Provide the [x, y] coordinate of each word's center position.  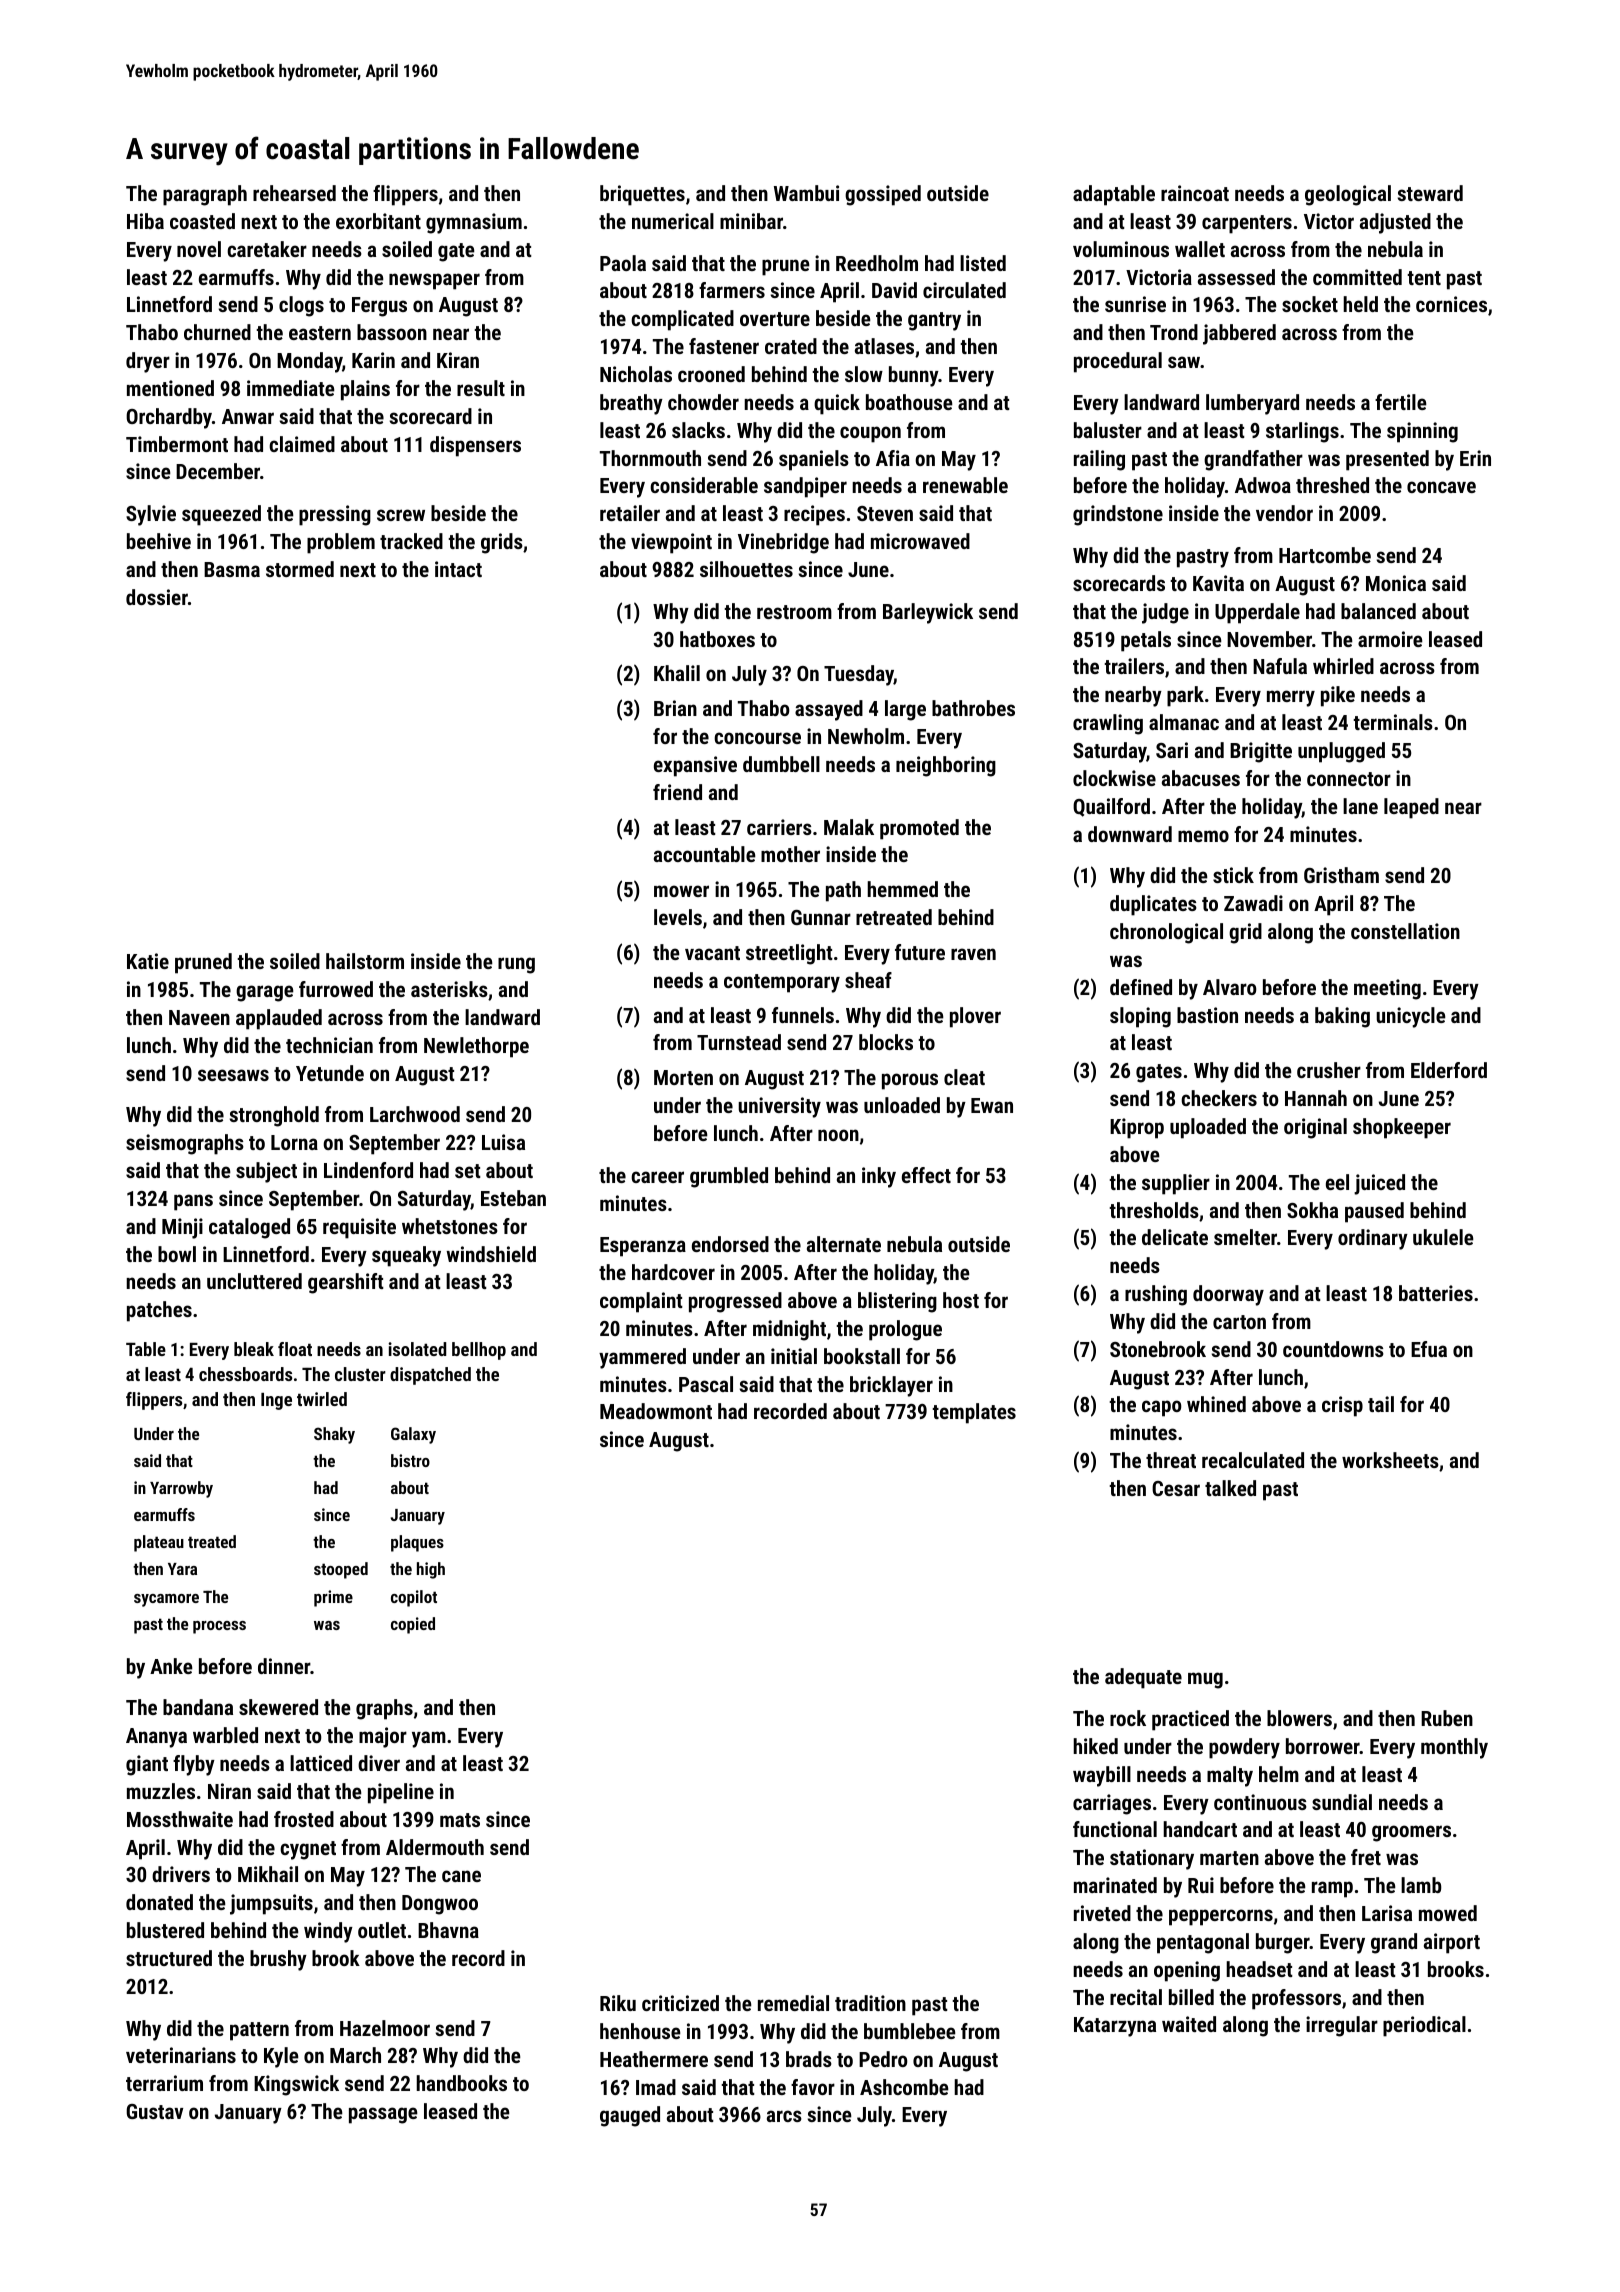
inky [879, 1177]
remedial [793, 2003]
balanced [1378, 611]
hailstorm [365, 961]
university [779, 1107]
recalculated [1253, 1460]
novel [199, 249]
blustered [165, 1930]
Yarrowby [181, 1489]
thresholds [1154, 1210]
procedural [1118, 362]
